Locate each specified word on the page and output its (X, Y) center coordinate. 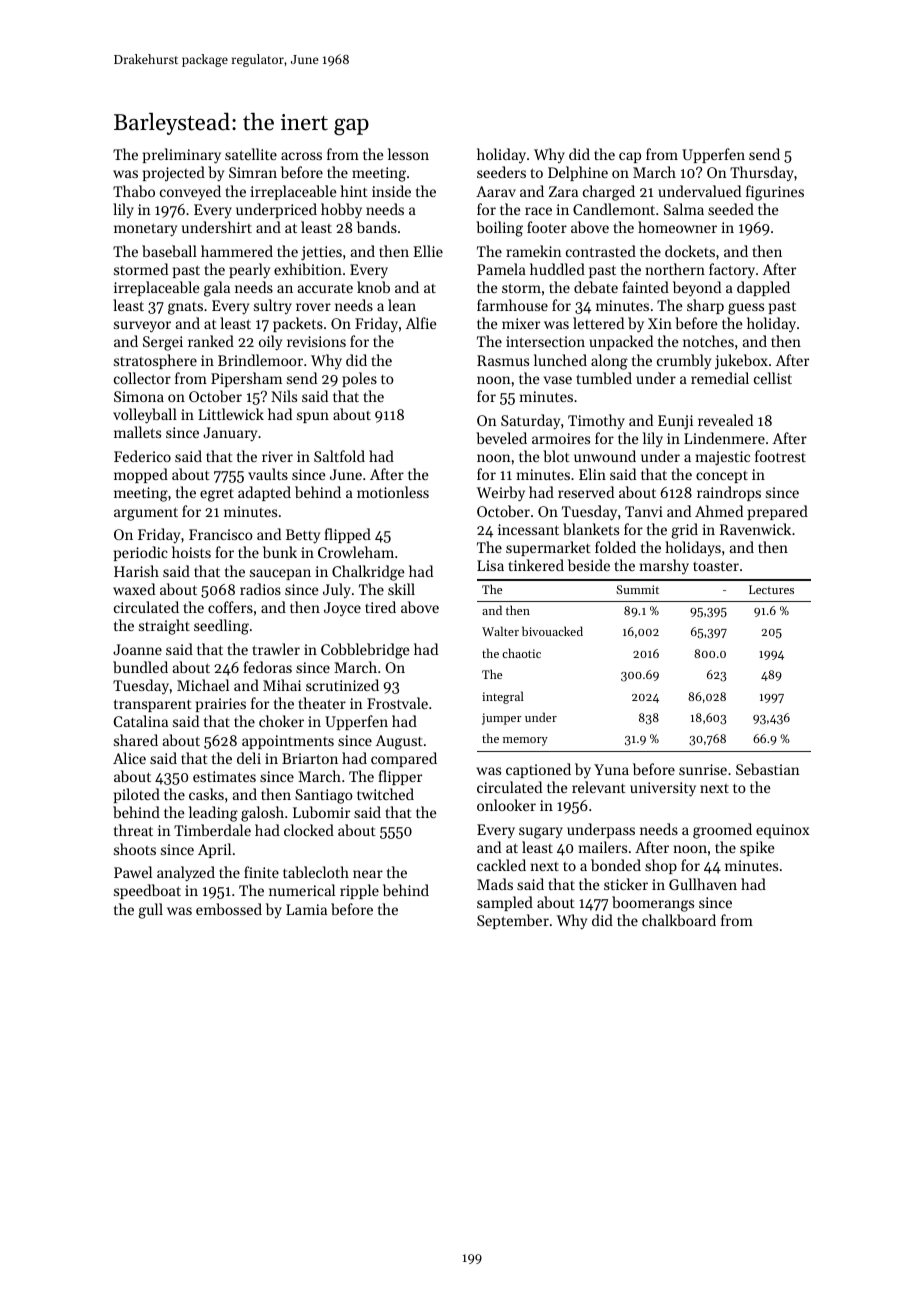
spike (757, 848)
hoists (191, 552)
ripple (359, 891)
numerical (302, 890)
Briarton (310, 758)
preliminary (182, 156)
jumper (502, 719)
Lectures (771, 589)
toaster (716, 566)
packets (298, 324)
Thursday (762, 173)
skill (401, 589)
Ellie (428, 251)
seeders (501, 172)
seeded (731, 209)
